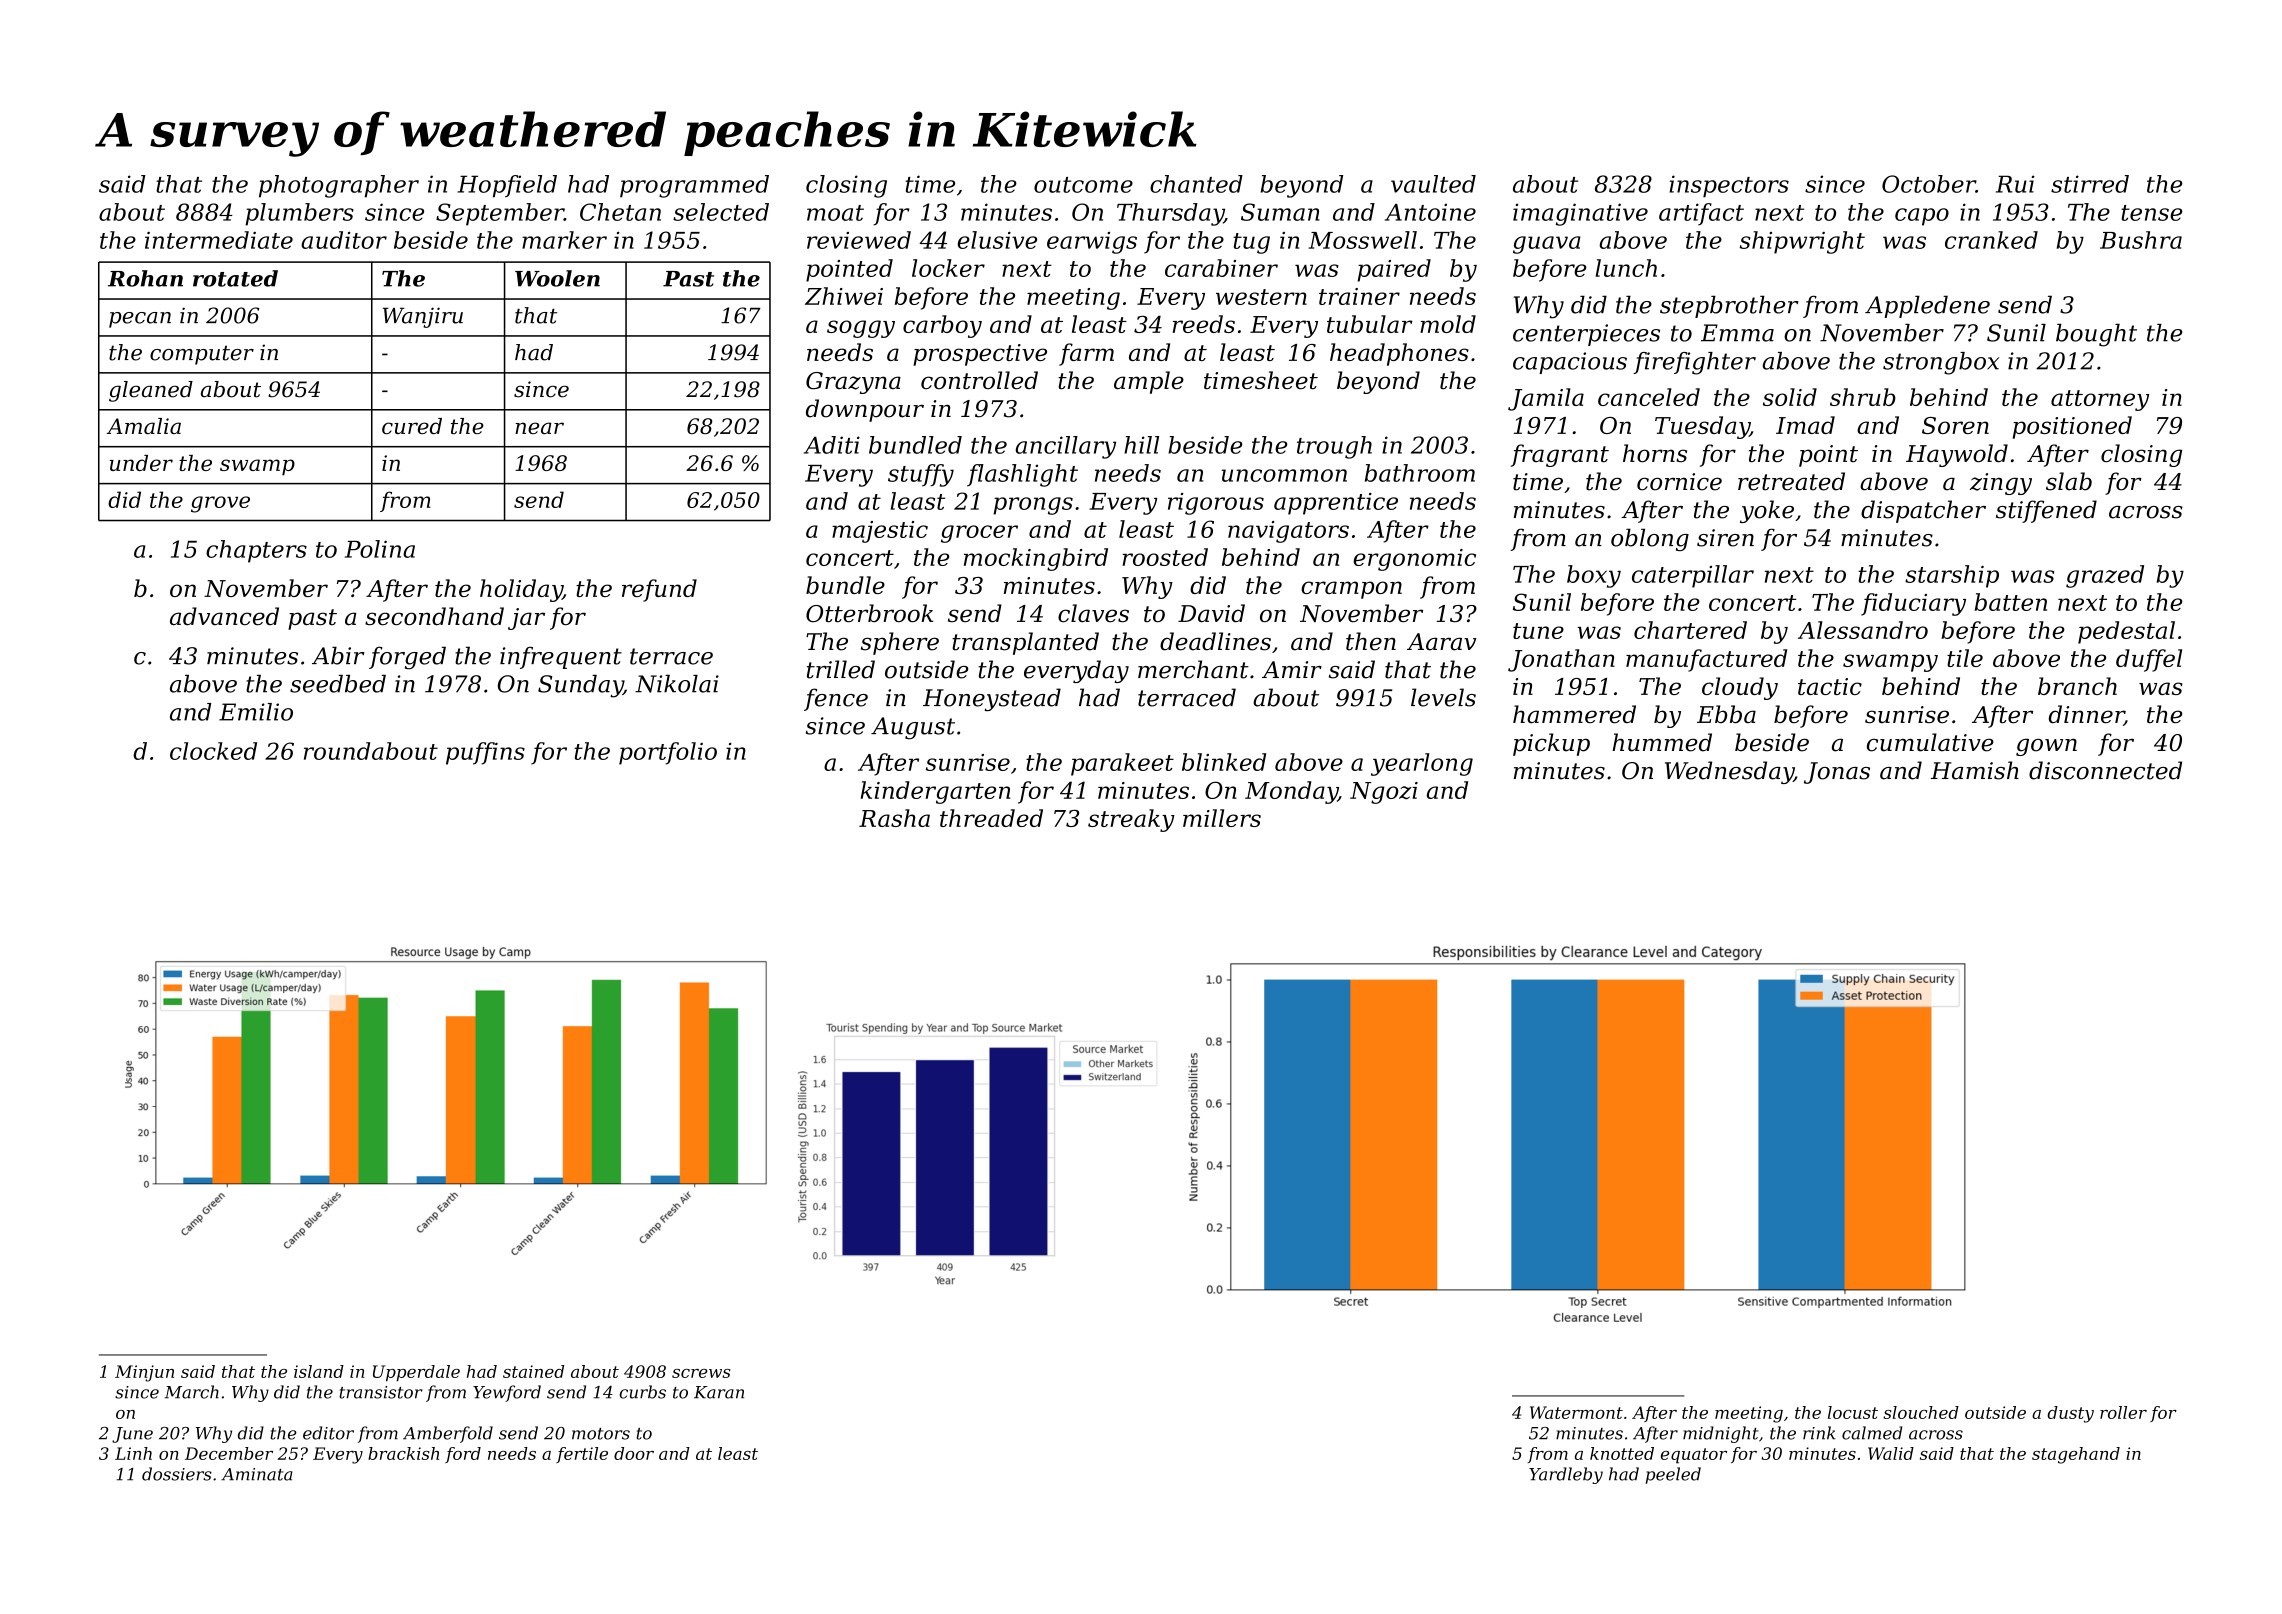  I want to click on Emilio, so click(256, 712).
